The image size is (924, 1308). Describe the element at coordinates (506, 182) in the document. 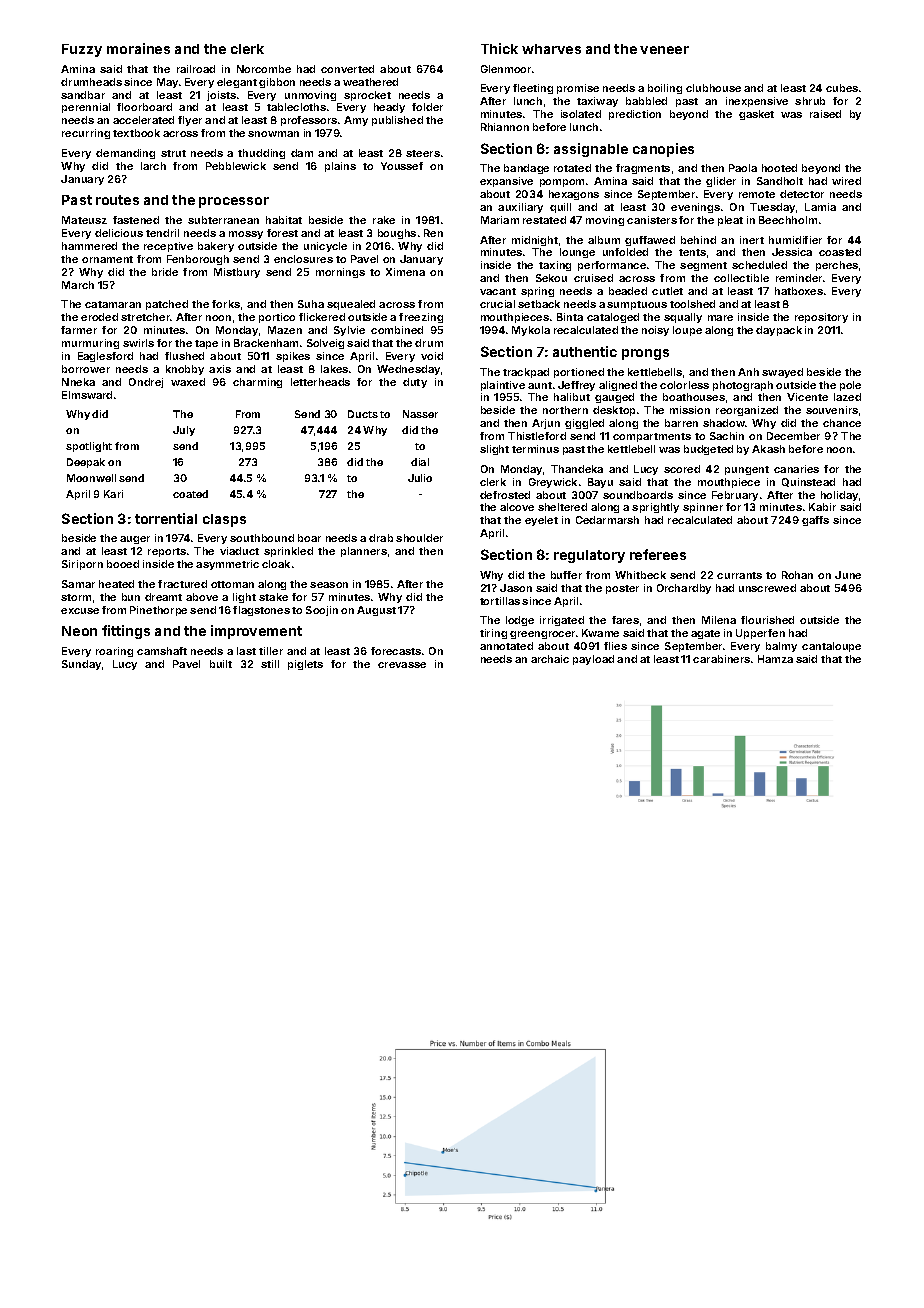

I see `expansive` at that location.
